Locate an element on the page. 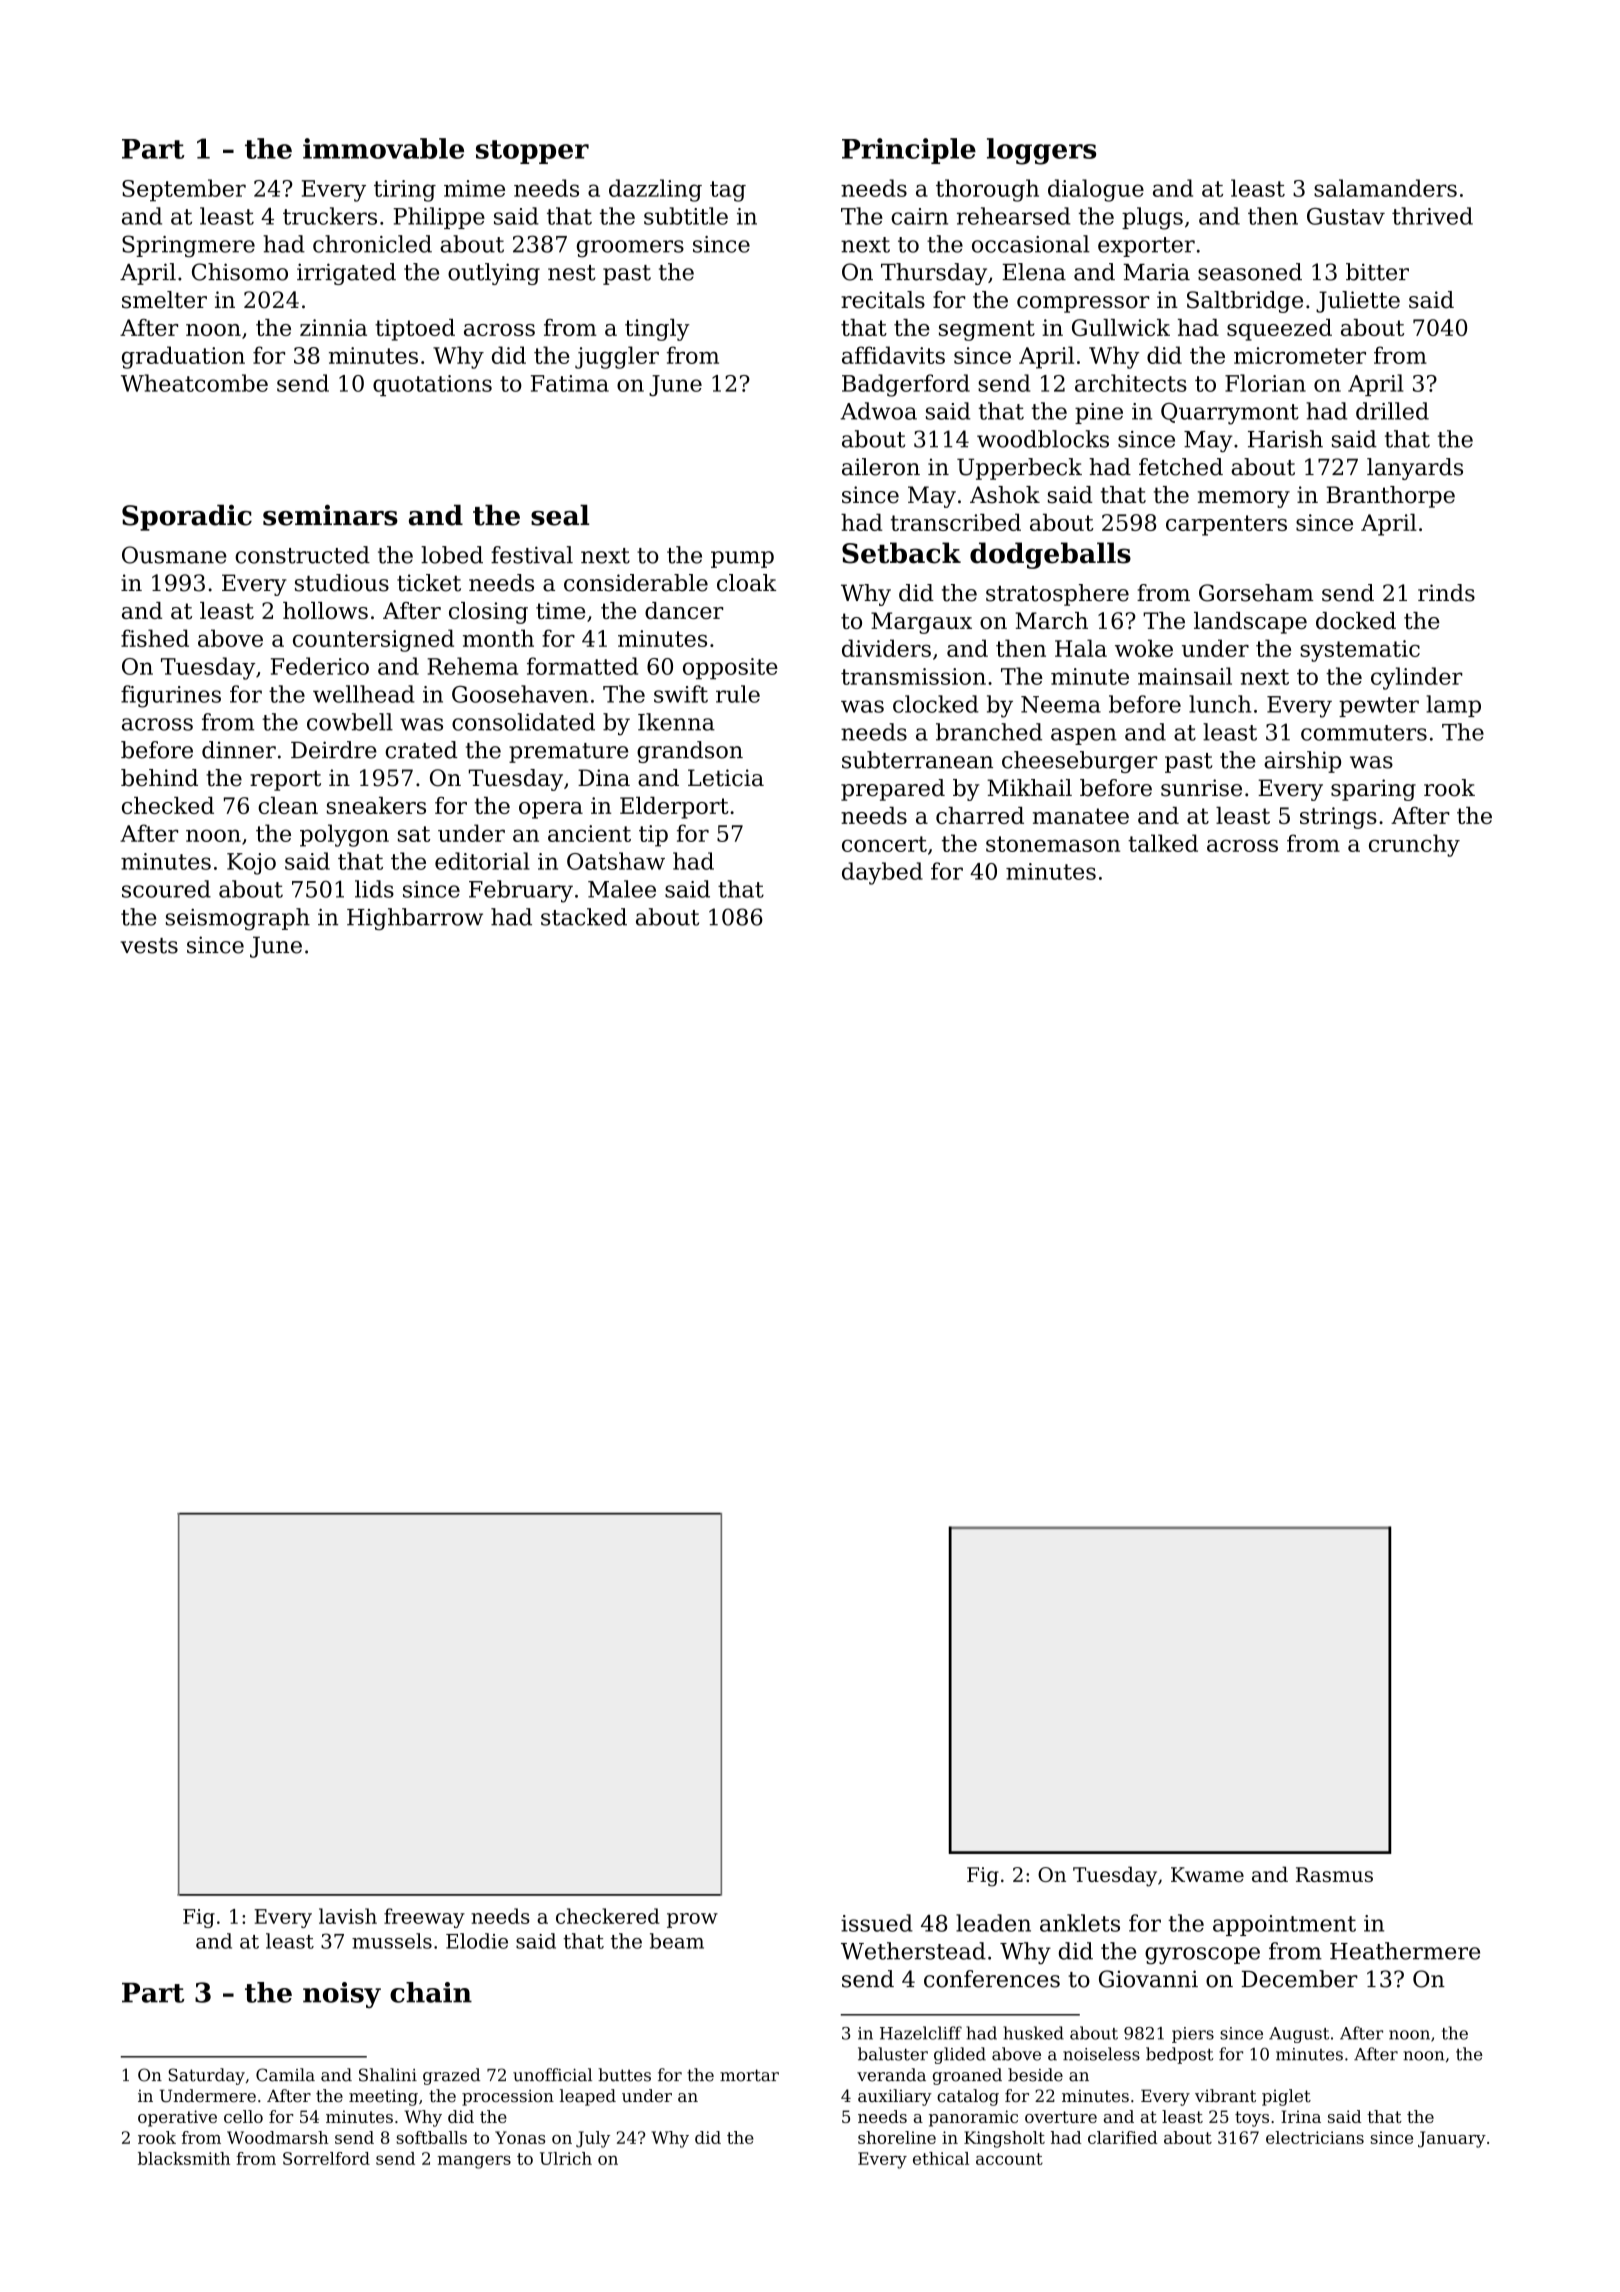 This page has width=1620, height=2292. swift is located at coordinates (681, 694).
